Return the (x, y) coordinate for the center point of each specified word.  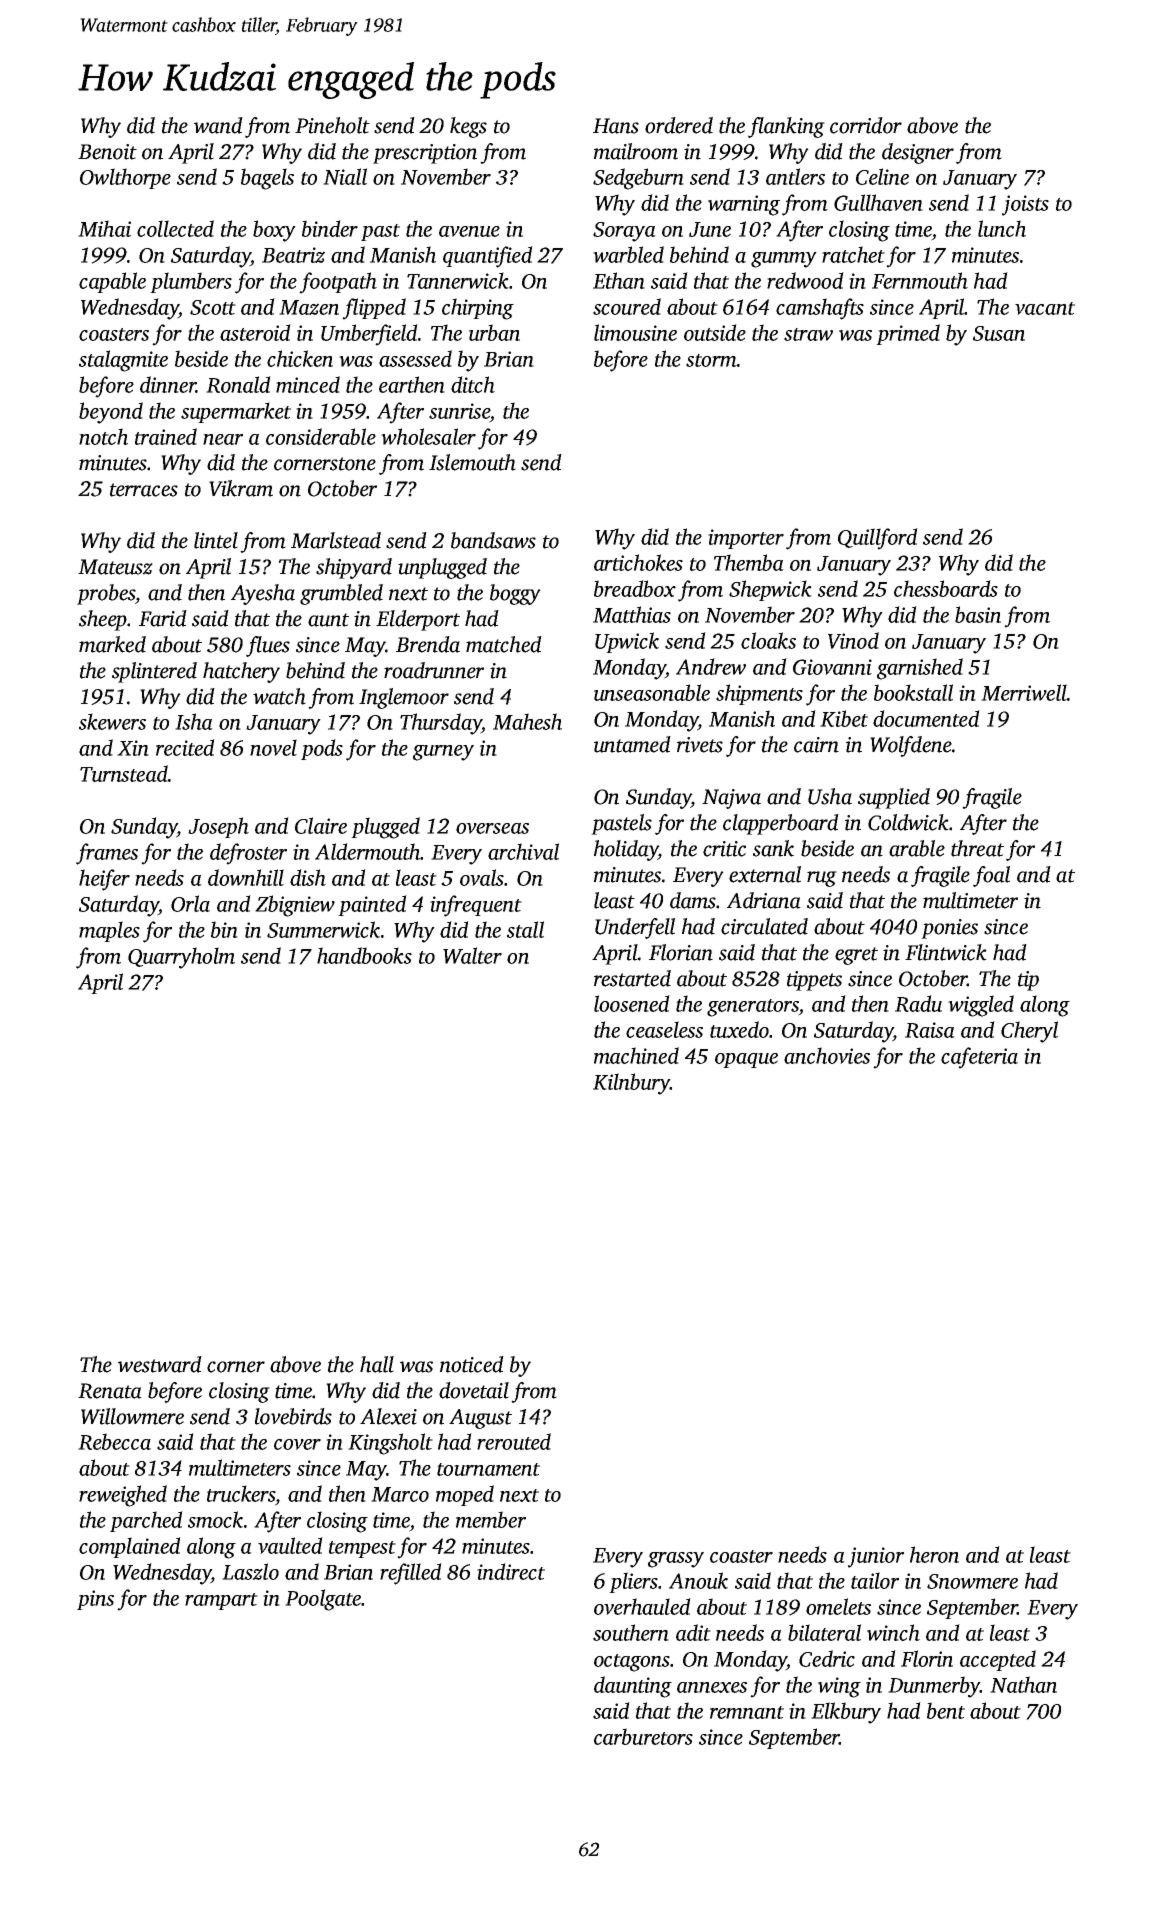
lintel (216, 540)
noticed (472, 1364)
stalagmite (123, 361)
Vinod (853, 640)
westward (160, 1364)
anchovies (827, 1055)
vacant (1045, 308)
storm (711, 360)
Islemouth (472, 462)
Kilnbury (631, 1084)
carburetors (643, 1736)
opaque (746, 1060)
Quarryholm (181, 958)
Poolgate (323, 1600)
